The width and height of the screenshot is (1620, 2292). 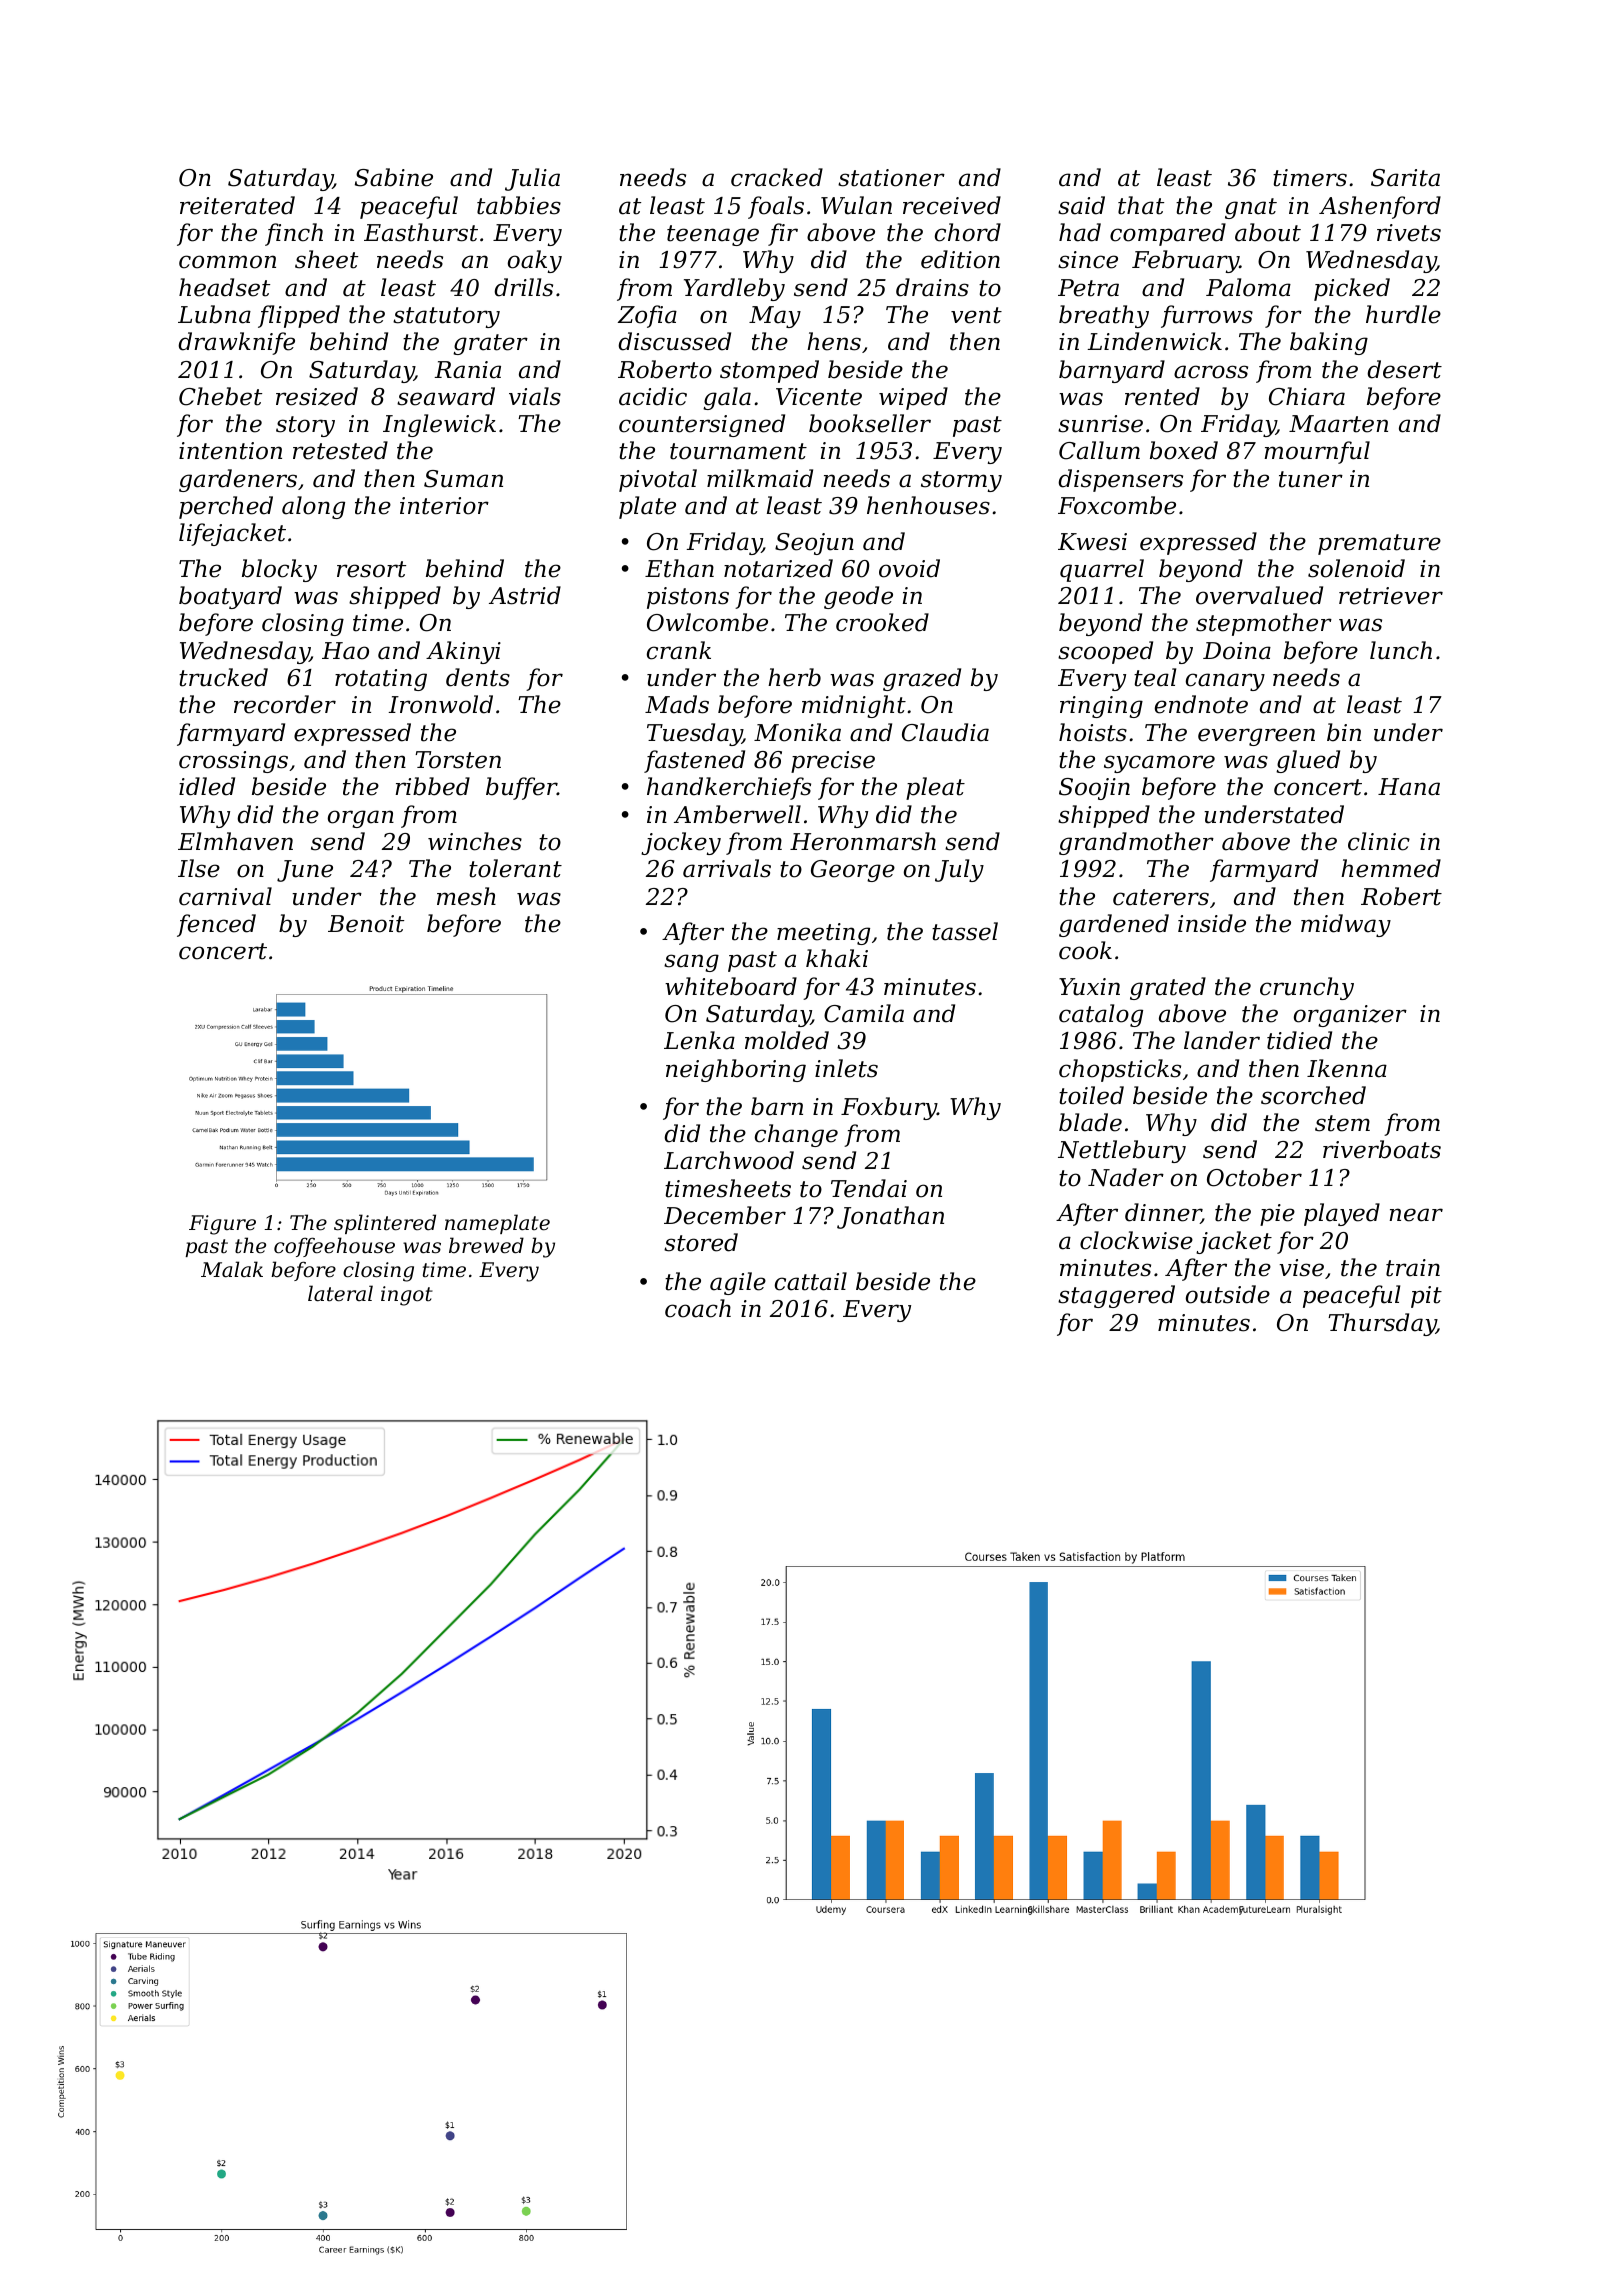 I want to click on Malak, so click(x=232, y=1269).
